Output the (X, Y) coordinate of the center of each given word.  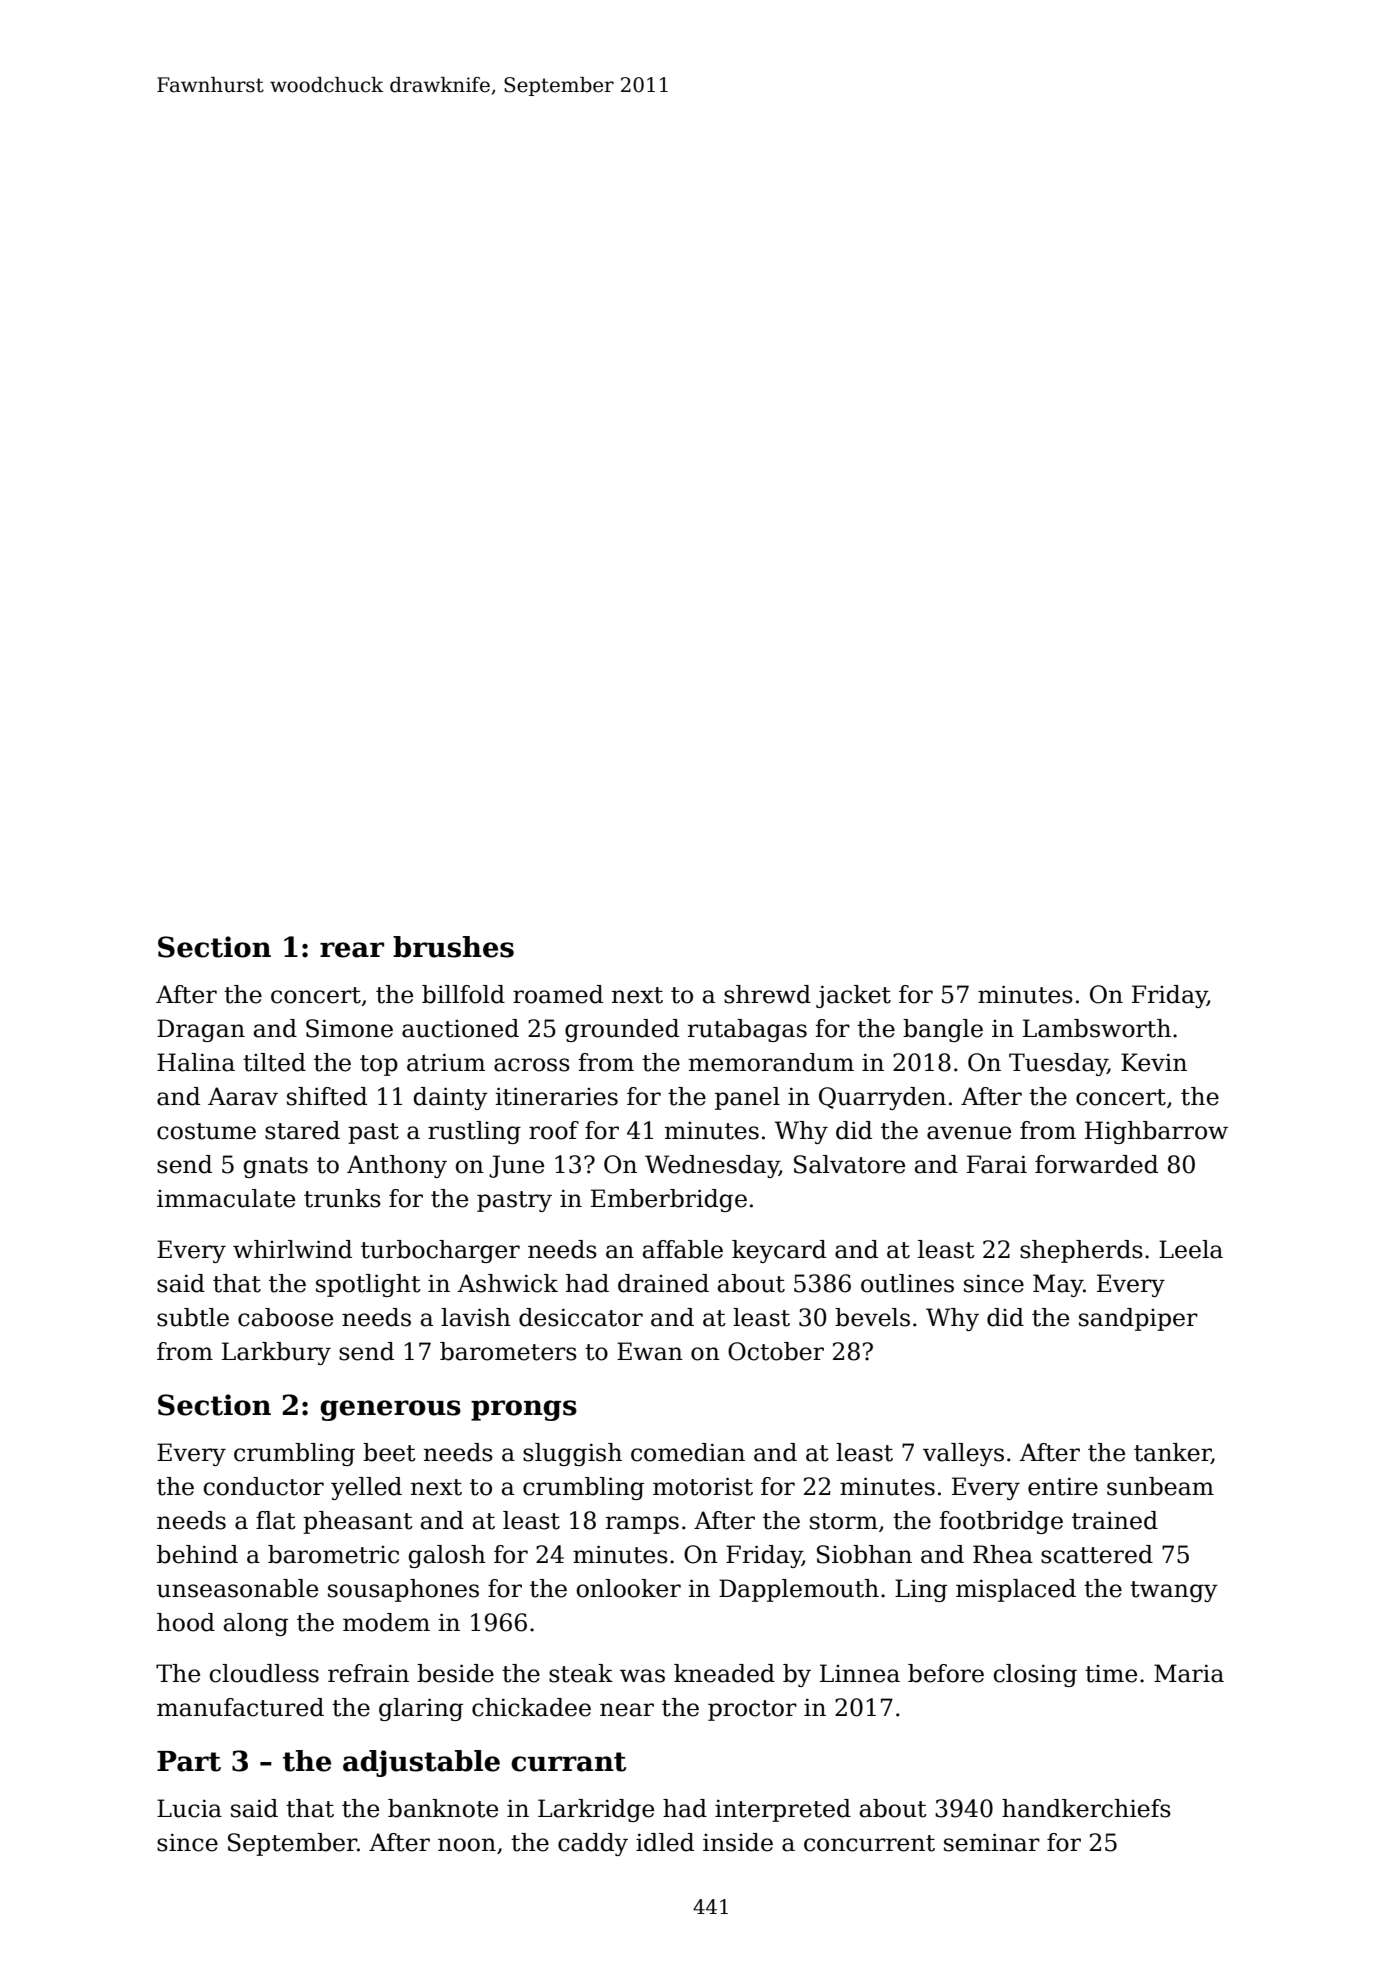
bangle (943, 1030)
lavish (476, 1317)
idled (665, 1842)
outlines (907, 1283)
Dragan (201, 1030)
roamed (558, 994)
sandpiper (1138, 1319)
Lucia (189, 1808)
